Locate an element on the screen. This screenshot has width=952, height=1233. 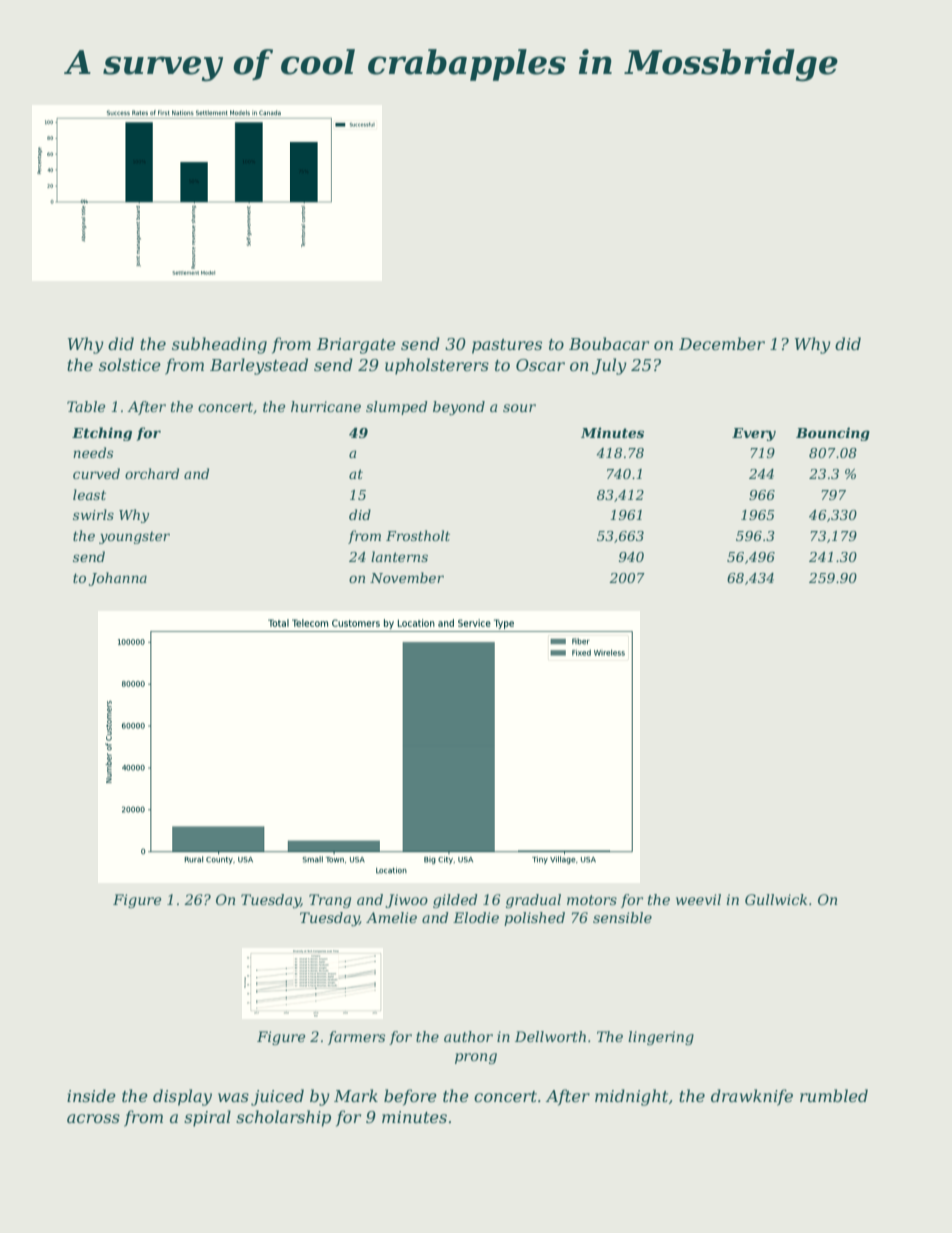
lanterns is located at coordinates (399, 556).
